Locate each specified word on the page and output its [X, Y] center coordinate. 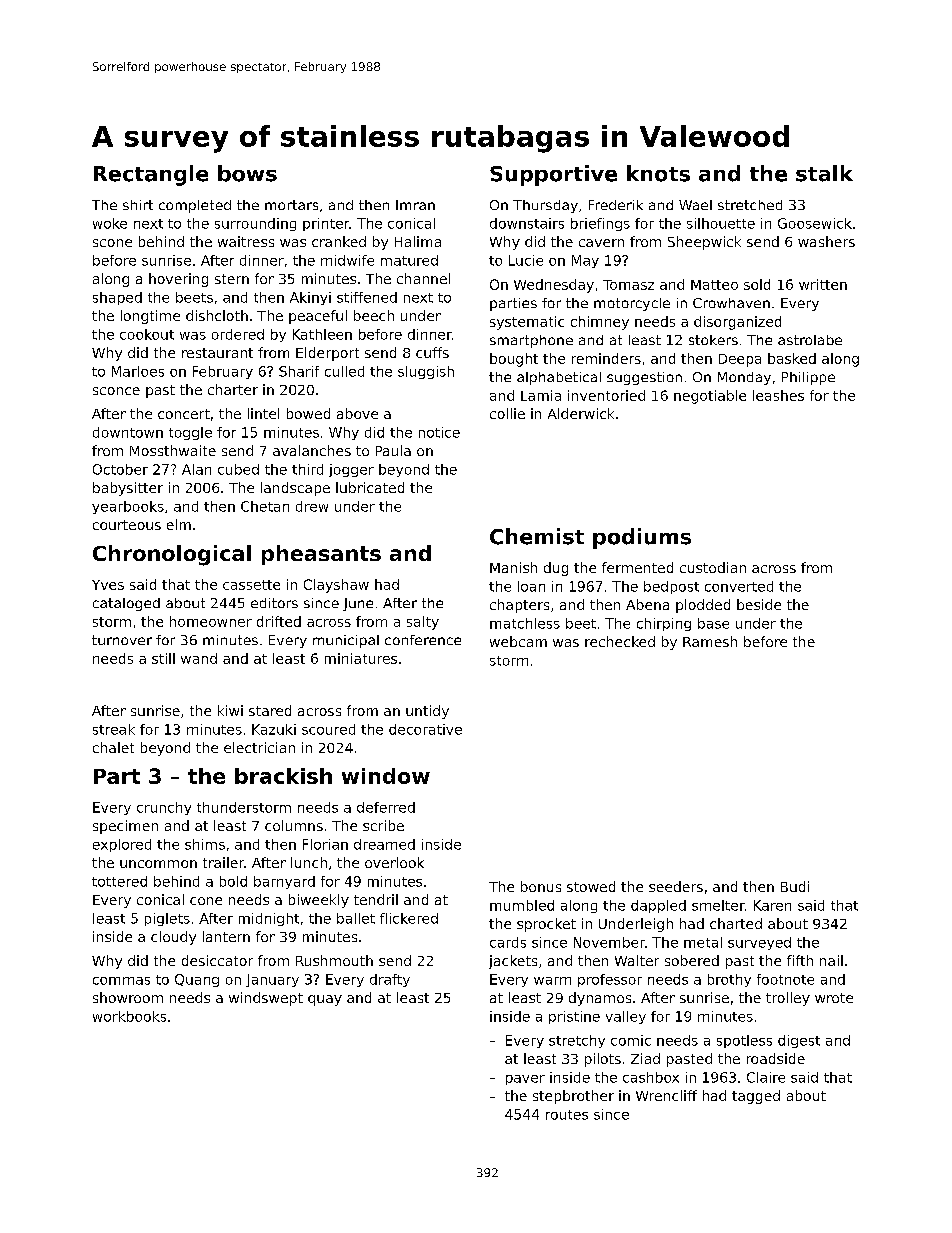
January [272, 980]
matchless [525, 623]
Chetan [265, 506]
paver [525, 1080]
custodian [713, 567]
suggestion [644, 378]
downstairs [527, 223]
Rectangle [151, 175]
